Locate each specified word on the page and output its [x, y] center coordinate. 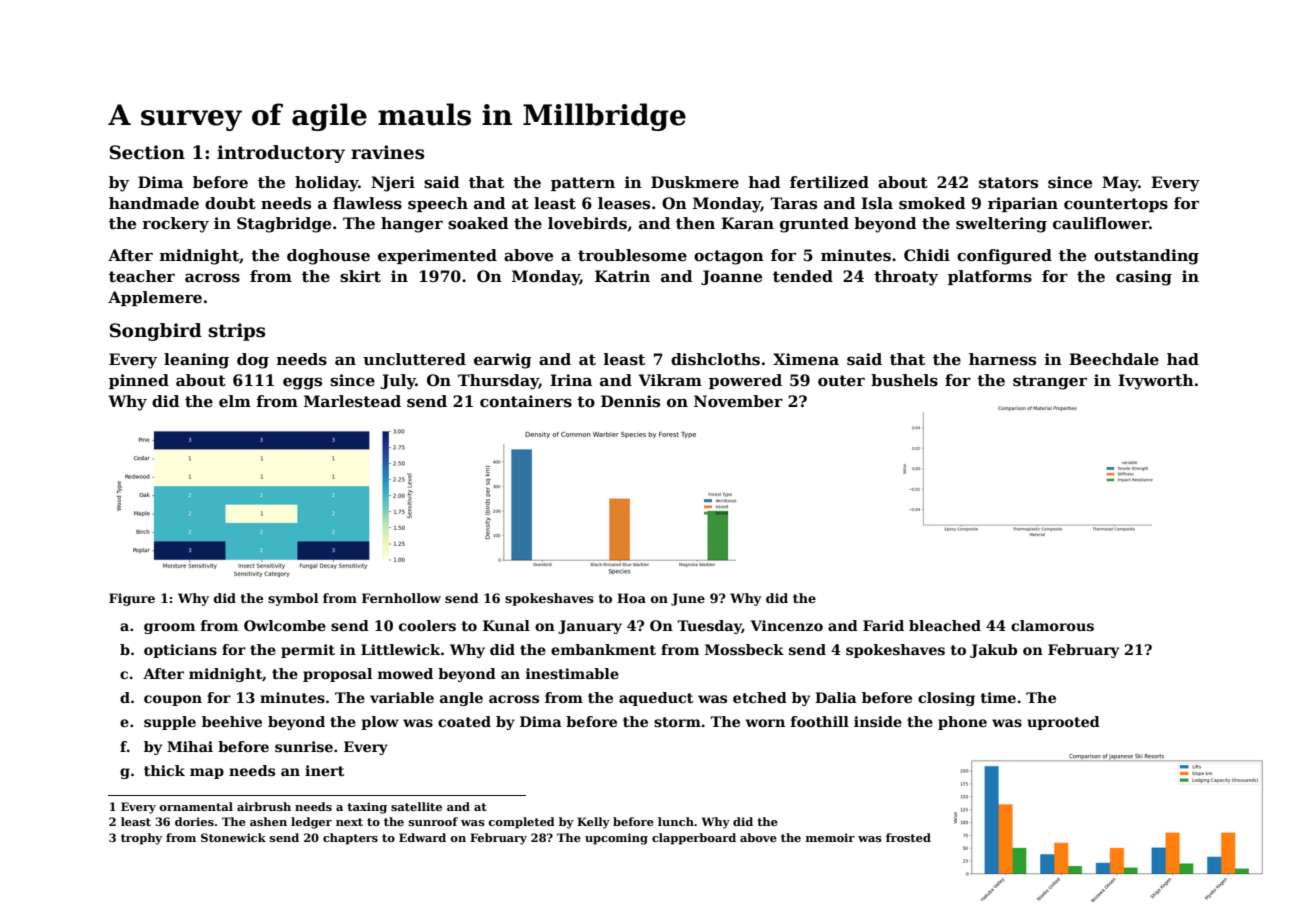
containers [526, 401]
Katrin [622, 276]
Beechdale [1114, 359]
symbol [293, 599]
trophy [141, 839]
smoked [932, 203]
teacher [142, 276]
